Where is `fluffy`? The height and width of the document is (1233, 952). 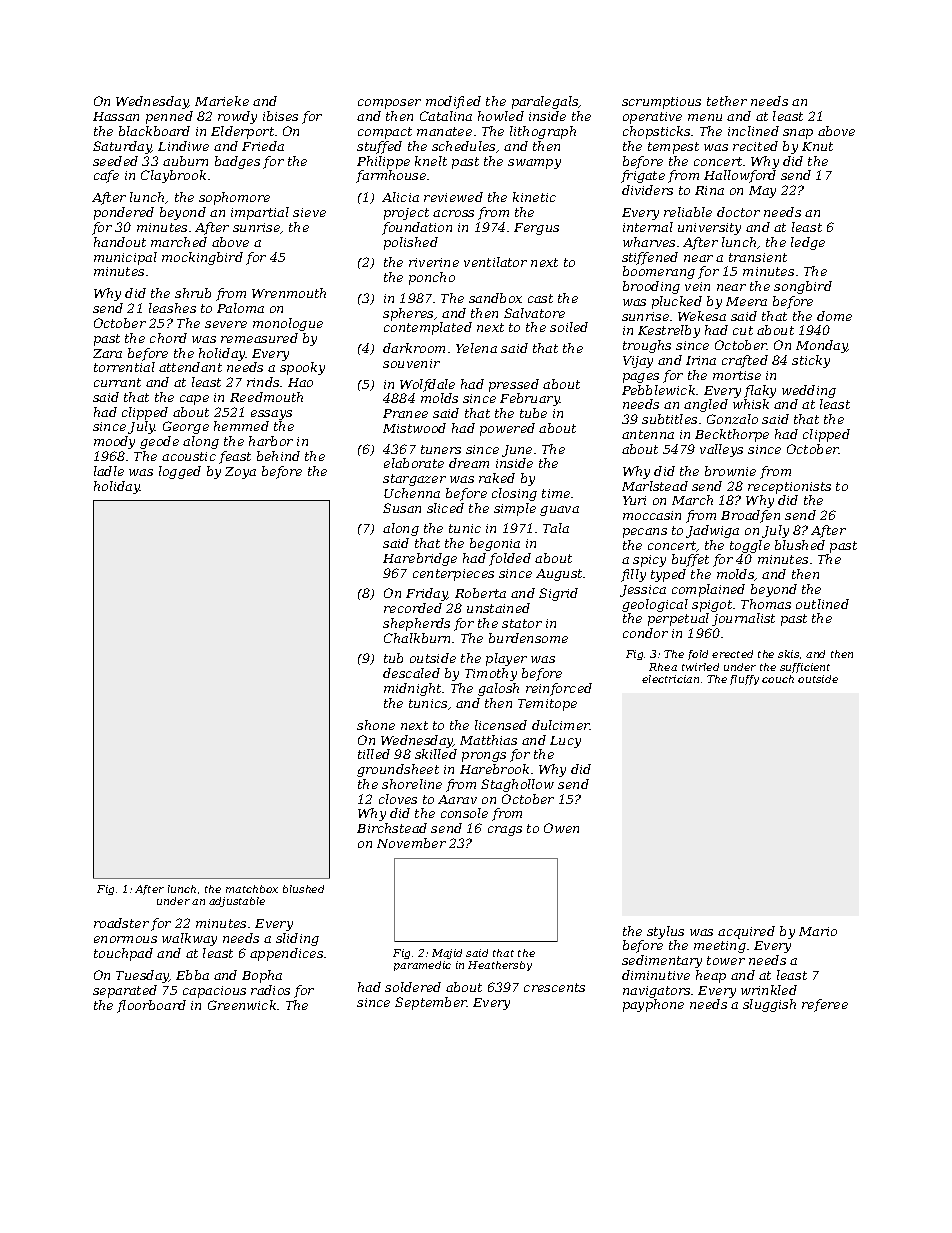
fluffy is located at coordinates (744, 680).
